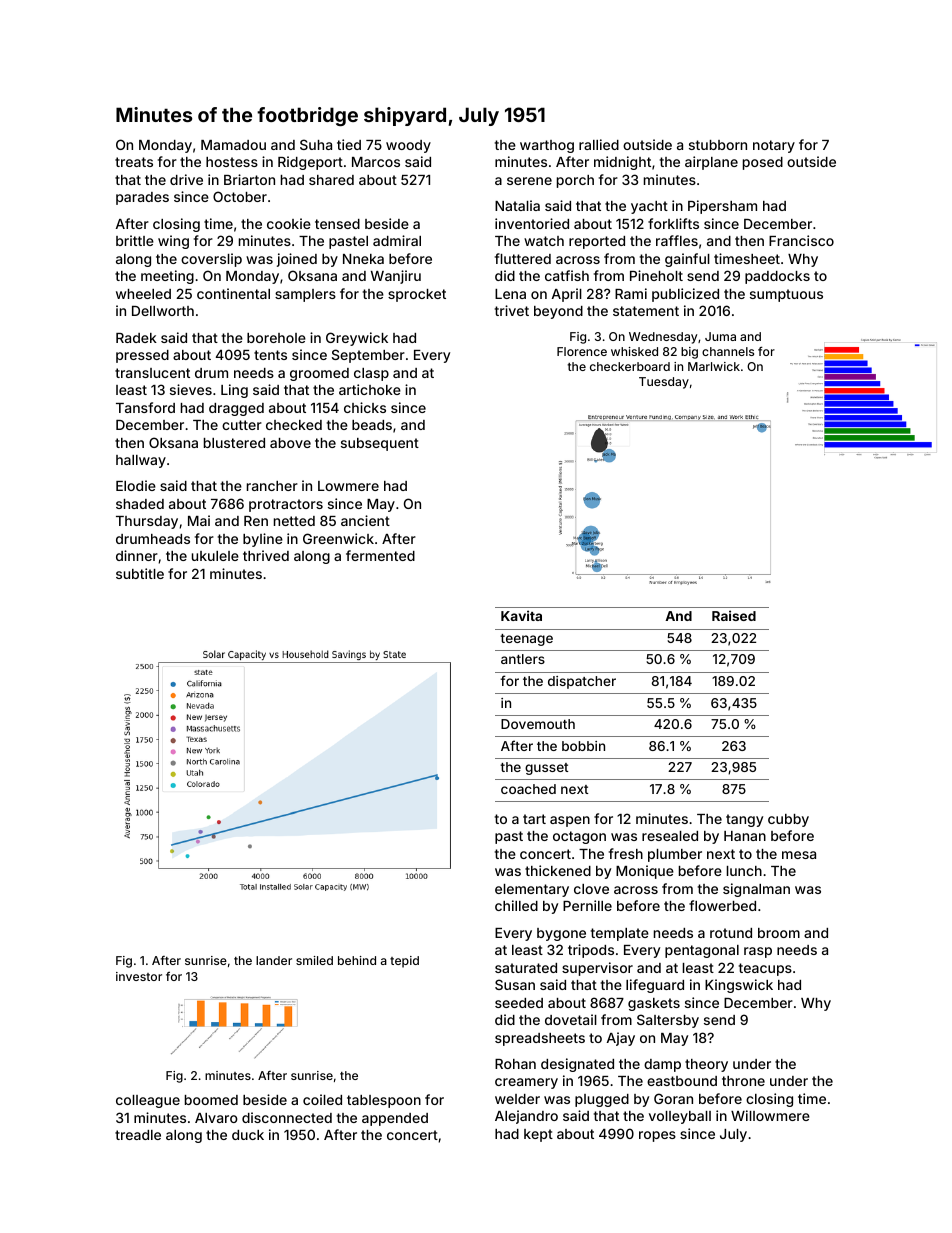 This image has height=1233, width=952. I want to click on lander, so click(274, 960).
